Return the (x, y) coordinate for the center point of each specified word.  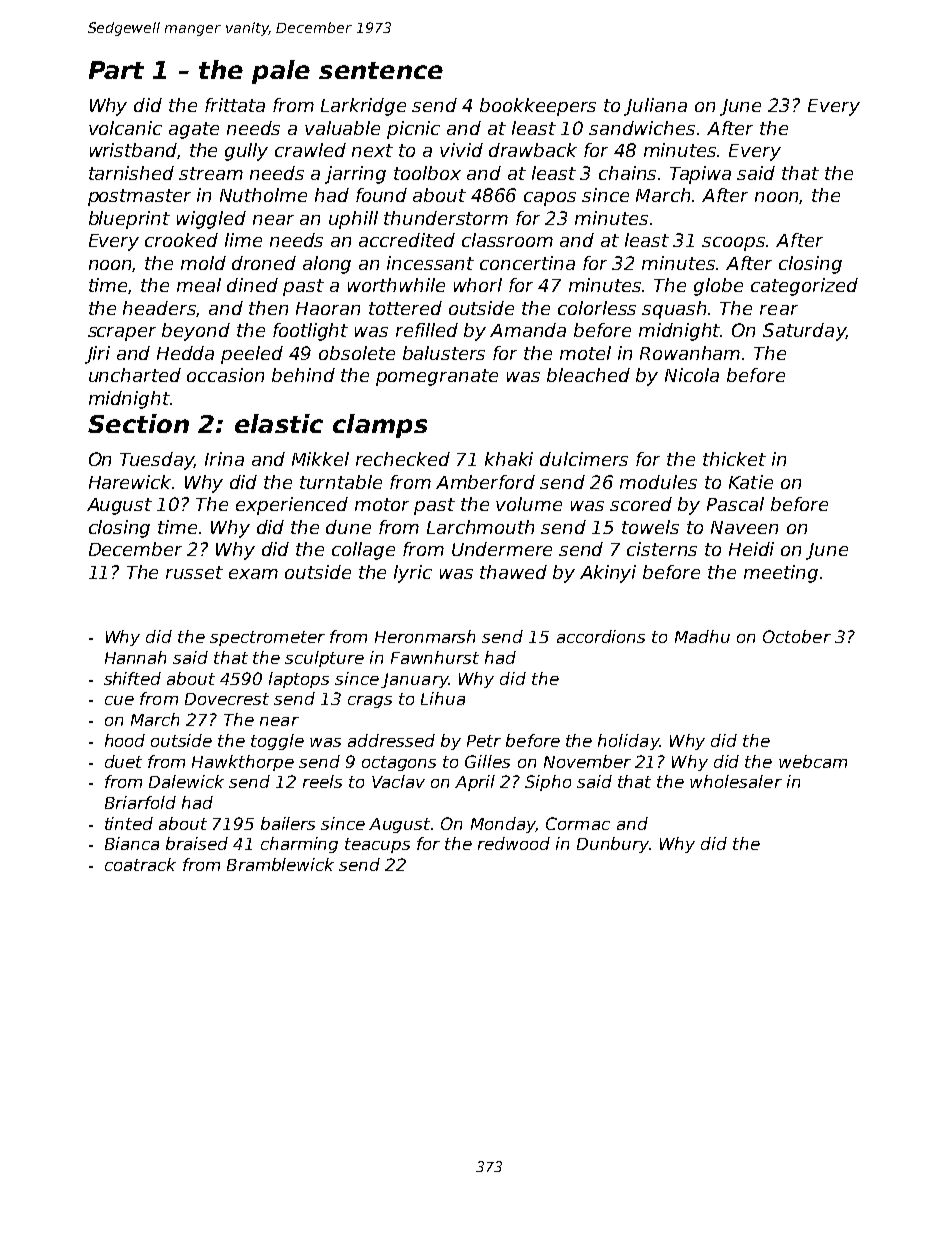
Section (138, 423)
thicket (734, 459)
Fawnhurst (435, 657)
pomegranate (437, 377)
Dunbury (613, 845)
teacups (377, 845)
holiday (629, 742)
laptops (299, 680)
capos (550, 199)
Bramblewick (280, 864)
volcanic (125, 128)
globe (718, 287)
